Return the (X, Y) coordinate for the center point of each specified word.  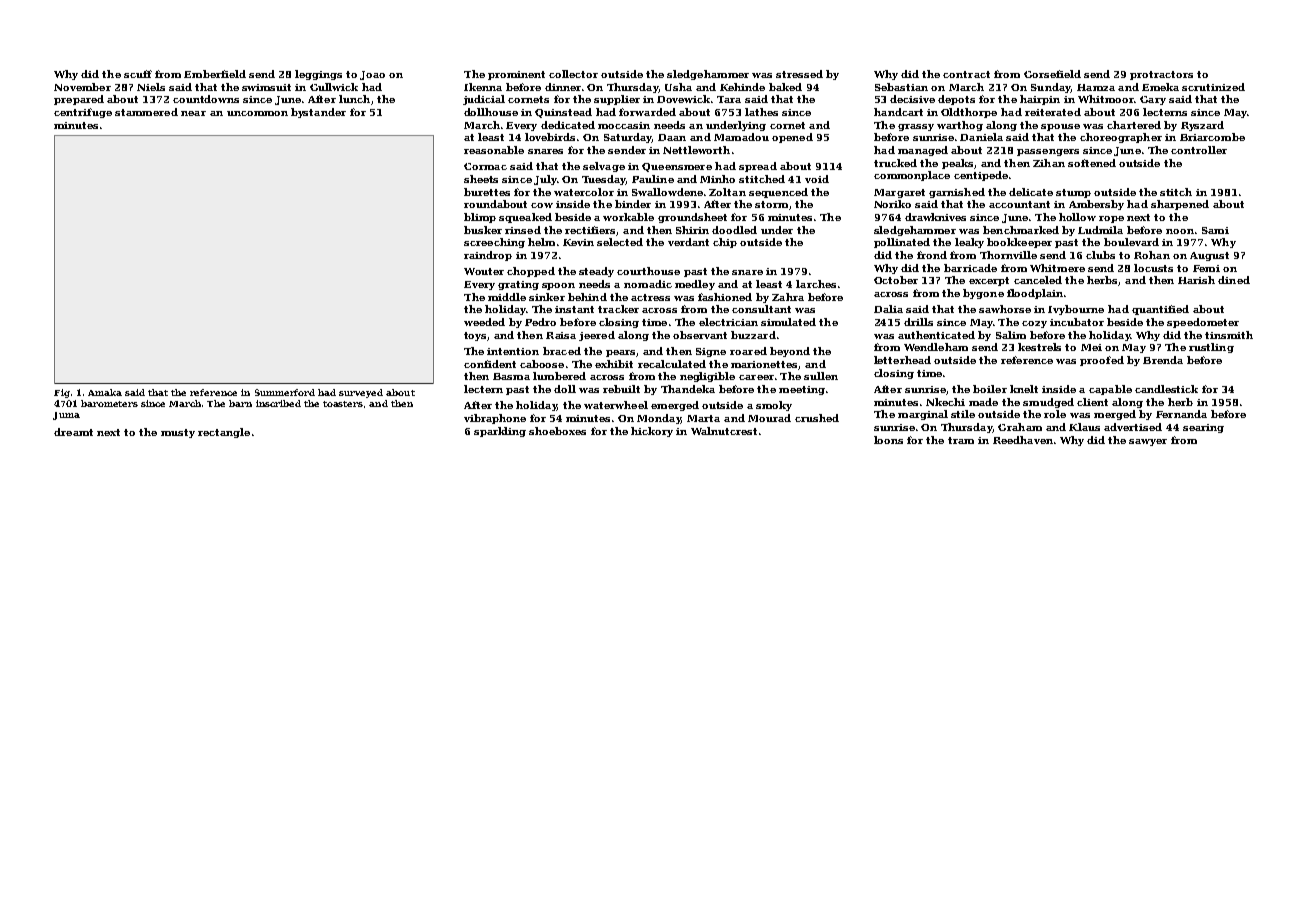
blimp (480, 218)
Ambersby (1096, 205)
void (817, 179)
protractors (1161, 75)
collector (573, 74)
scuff (138, 74)
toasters (343, 404)
